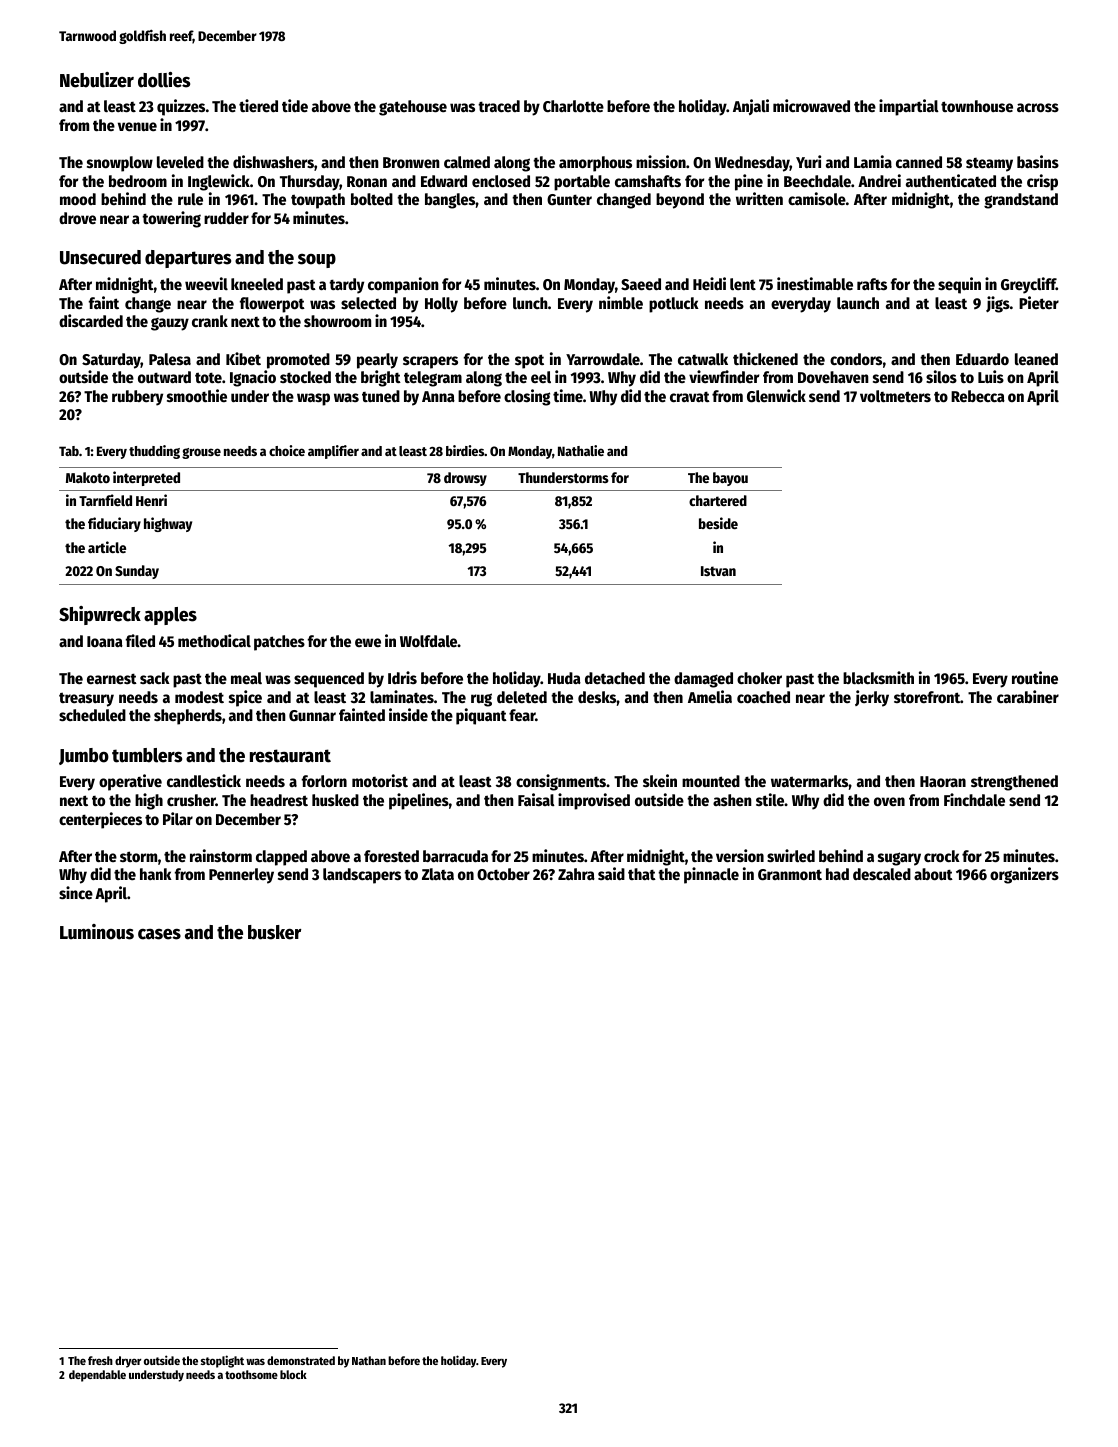 This image has width=1118, height=1447. What do you see at coordinates (711, 781) in the image?
I see `mounted` at bounding box center [711, 781].
